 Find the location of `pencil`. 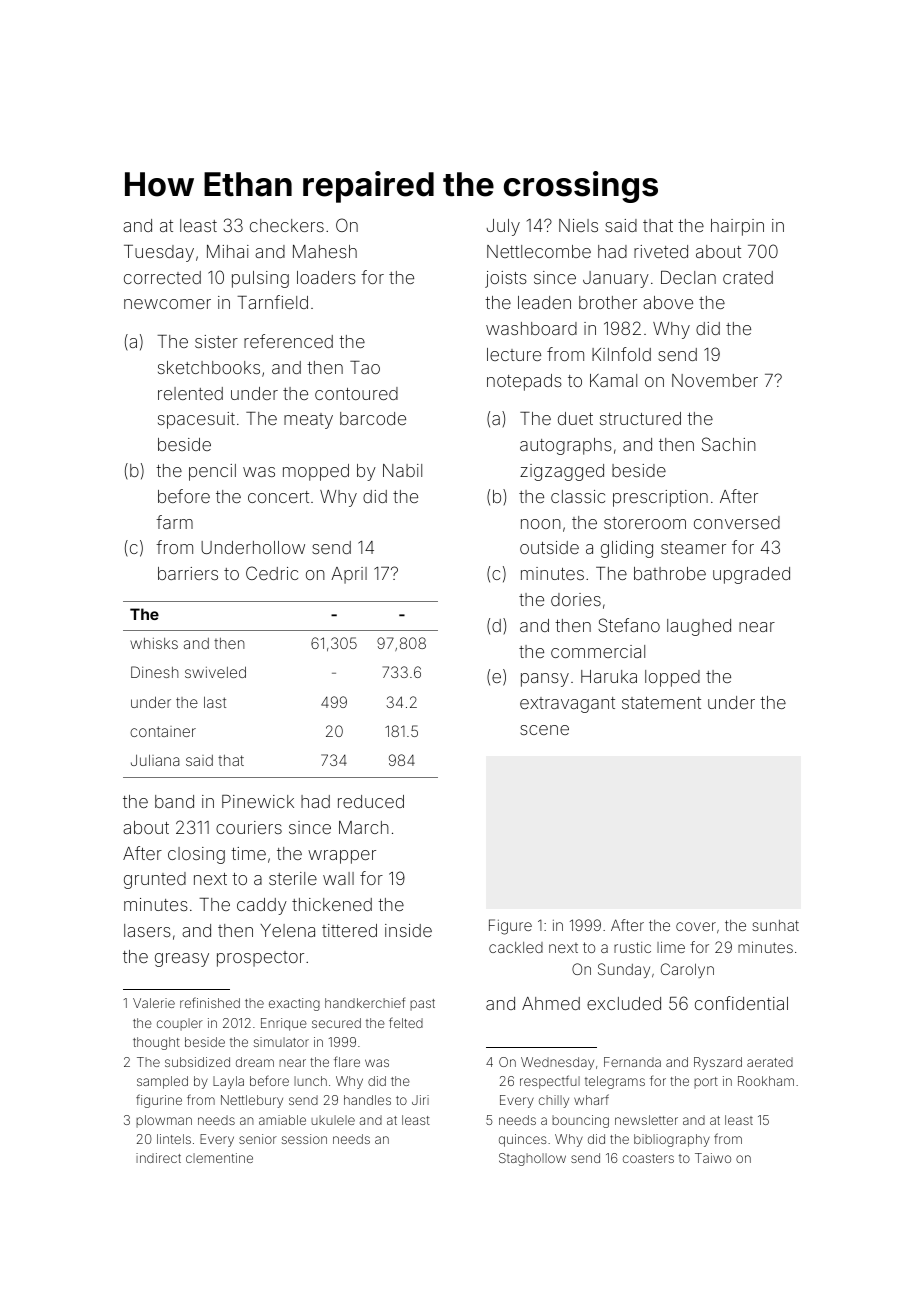

pencil is located at coordinates (212, 472).
